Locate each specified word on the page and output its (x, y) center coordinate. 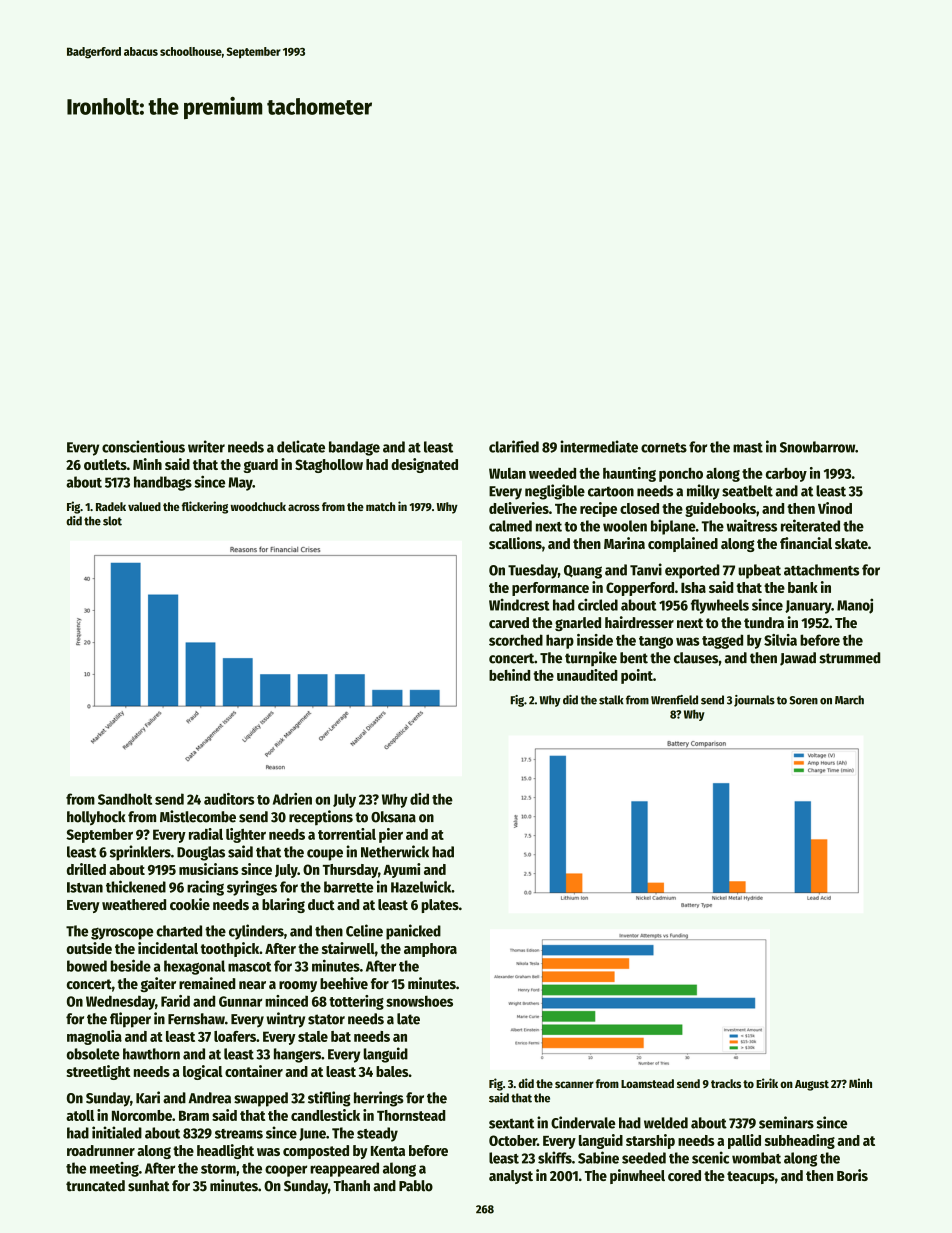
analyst (511, 1177)
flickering (205, 507)
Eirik (767, 1083)
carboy (786, 475)
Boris (852, 1175)
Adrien (292, 799)
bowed (87, 966)
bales (392, 1071)
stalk (611, 700)
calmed (510, 526)
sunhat (149, 1186)
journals (754, 701)
